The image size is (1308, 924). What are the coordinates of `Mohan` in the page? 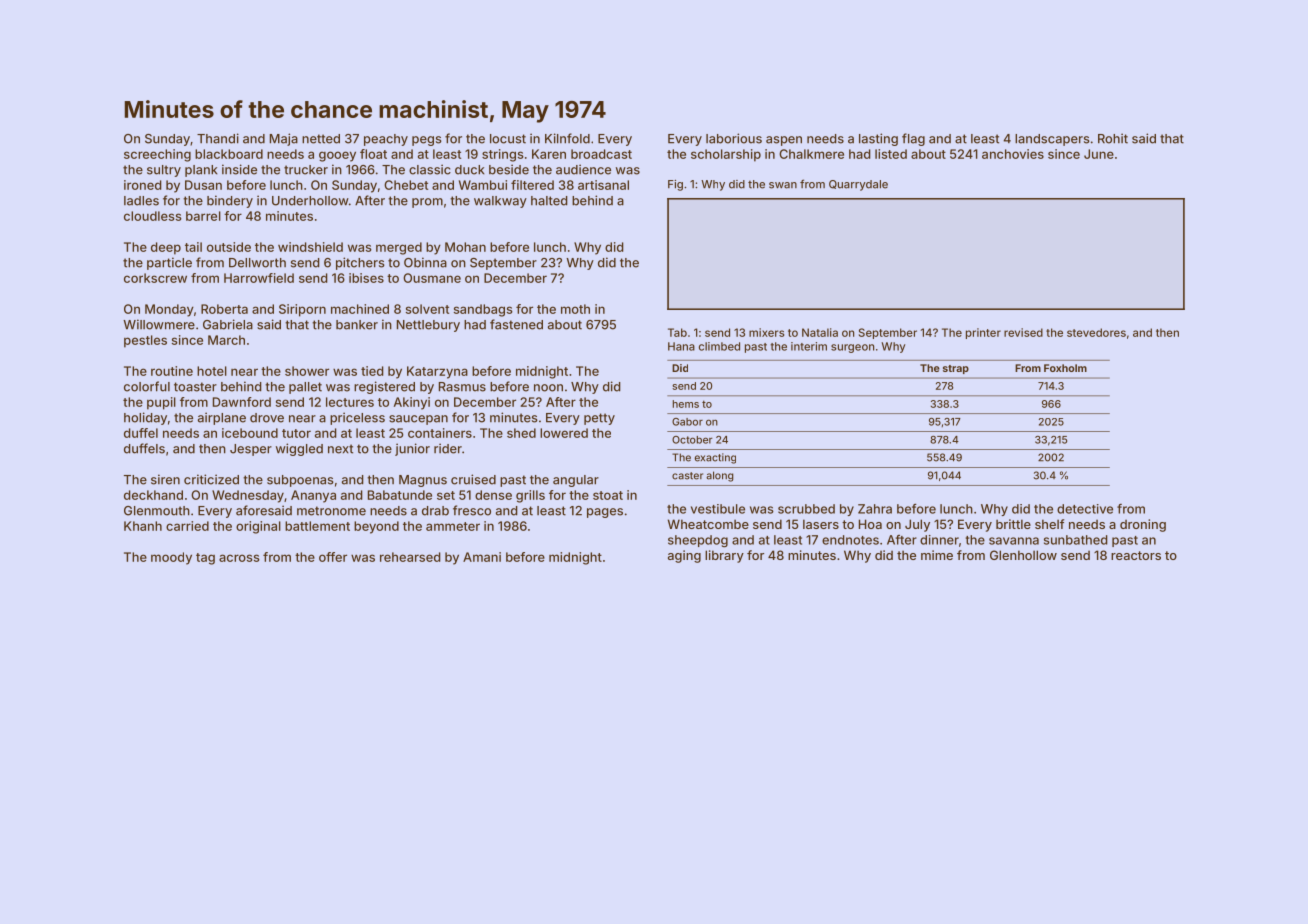 It's located at (465, 247).
